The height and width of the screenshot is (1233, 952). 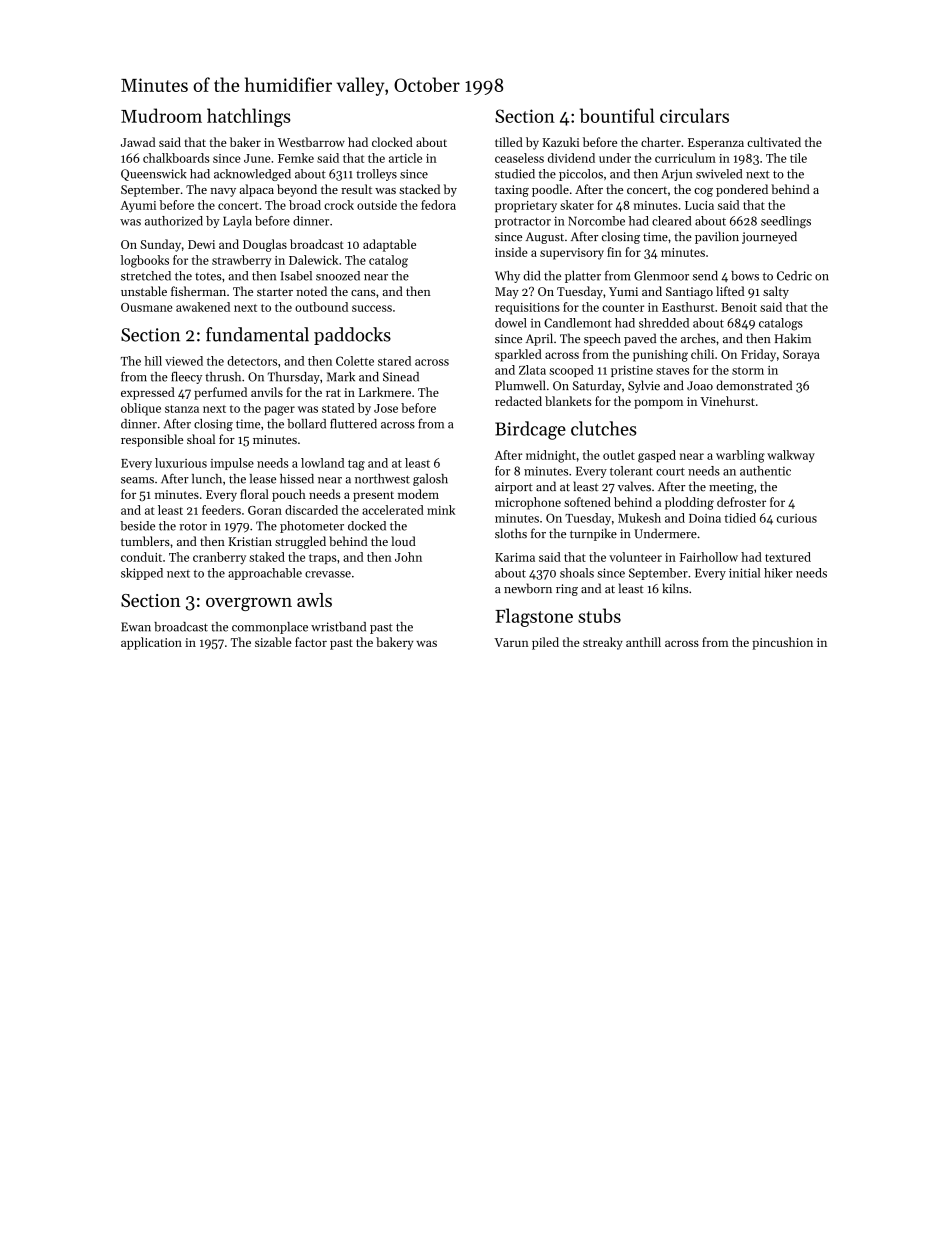 What do you see at coordinates (617, 115) in the screenshot?
I see `bountiful` at bounding box center [617, 115].
